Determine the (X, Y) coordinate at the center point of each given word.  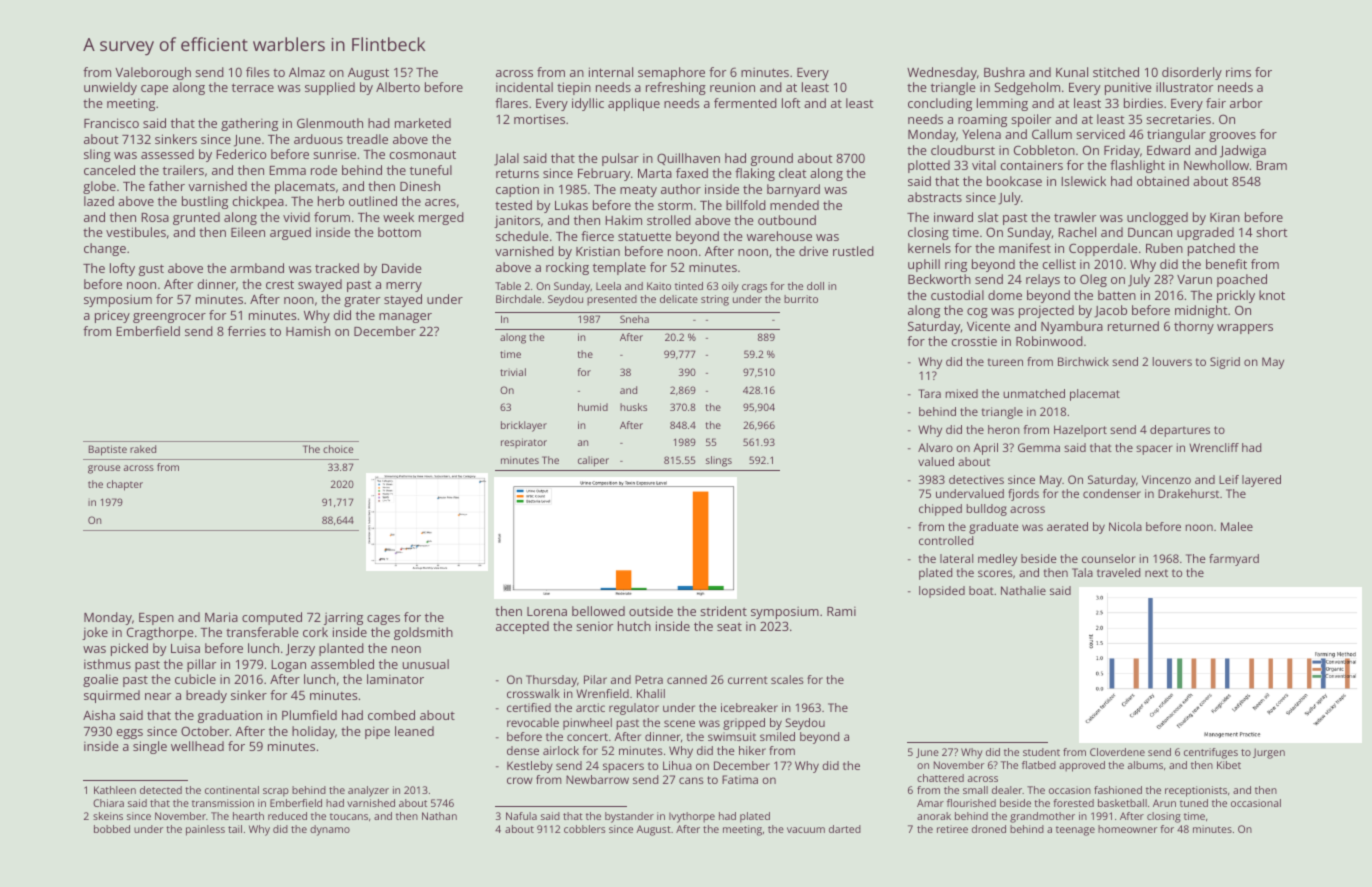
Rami (841, 611)
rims (1238, 72)
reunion (732, 87)
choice (338, 449)
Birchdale (518, 299)
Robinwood (1049, 341)
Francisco (111, 123)
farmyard (1234, 560)
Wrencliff (1214, 447)
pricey (112, 316)
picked (129, 649)
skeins (108, 816)
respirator (524, 443)
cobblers (585, 829)
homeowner (1128, 829)
